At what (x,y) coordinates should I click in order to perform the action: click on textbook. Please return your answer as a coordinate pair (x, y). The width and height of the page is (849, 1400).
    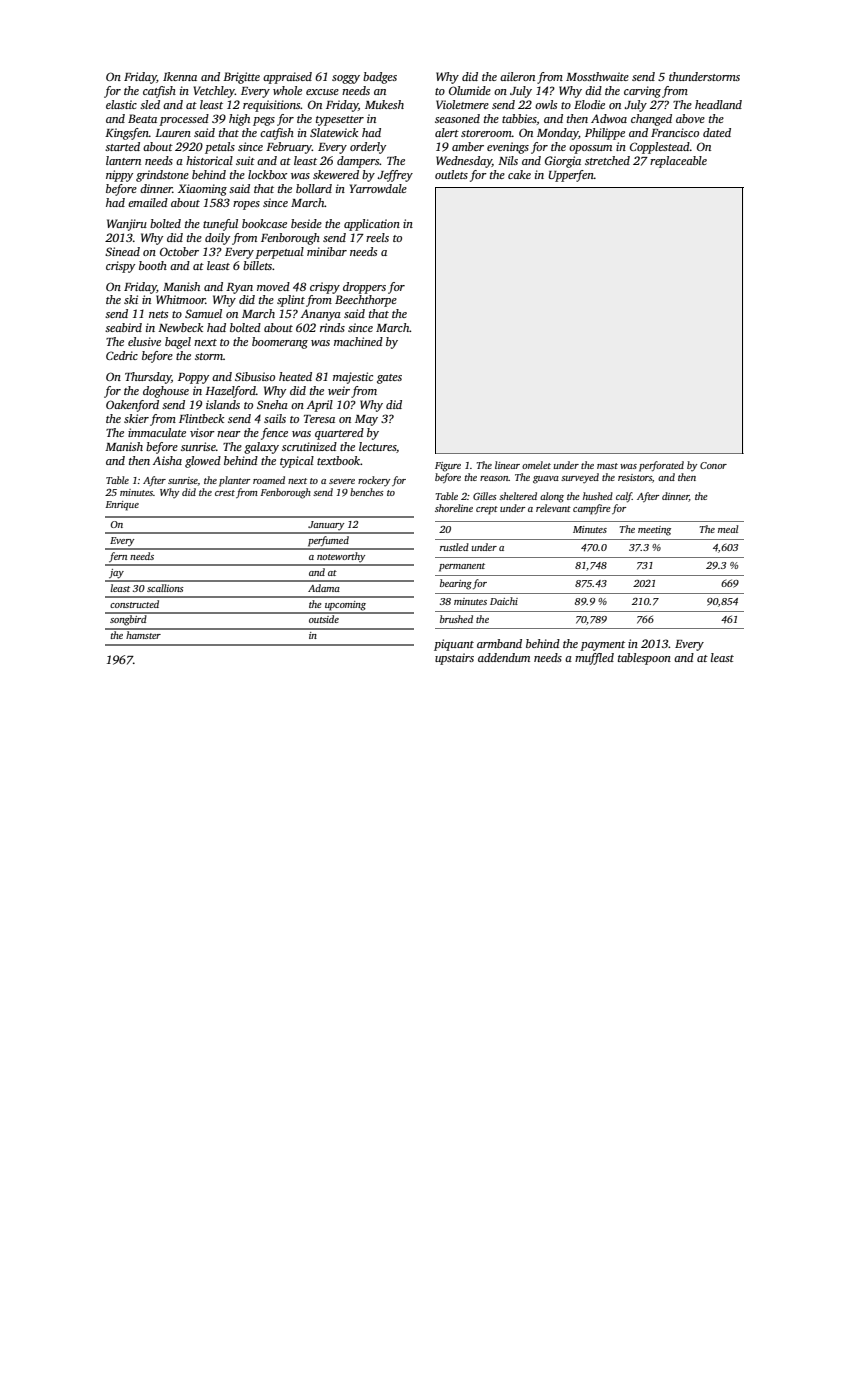
    Looking at the image, I should click on (339, 460).
